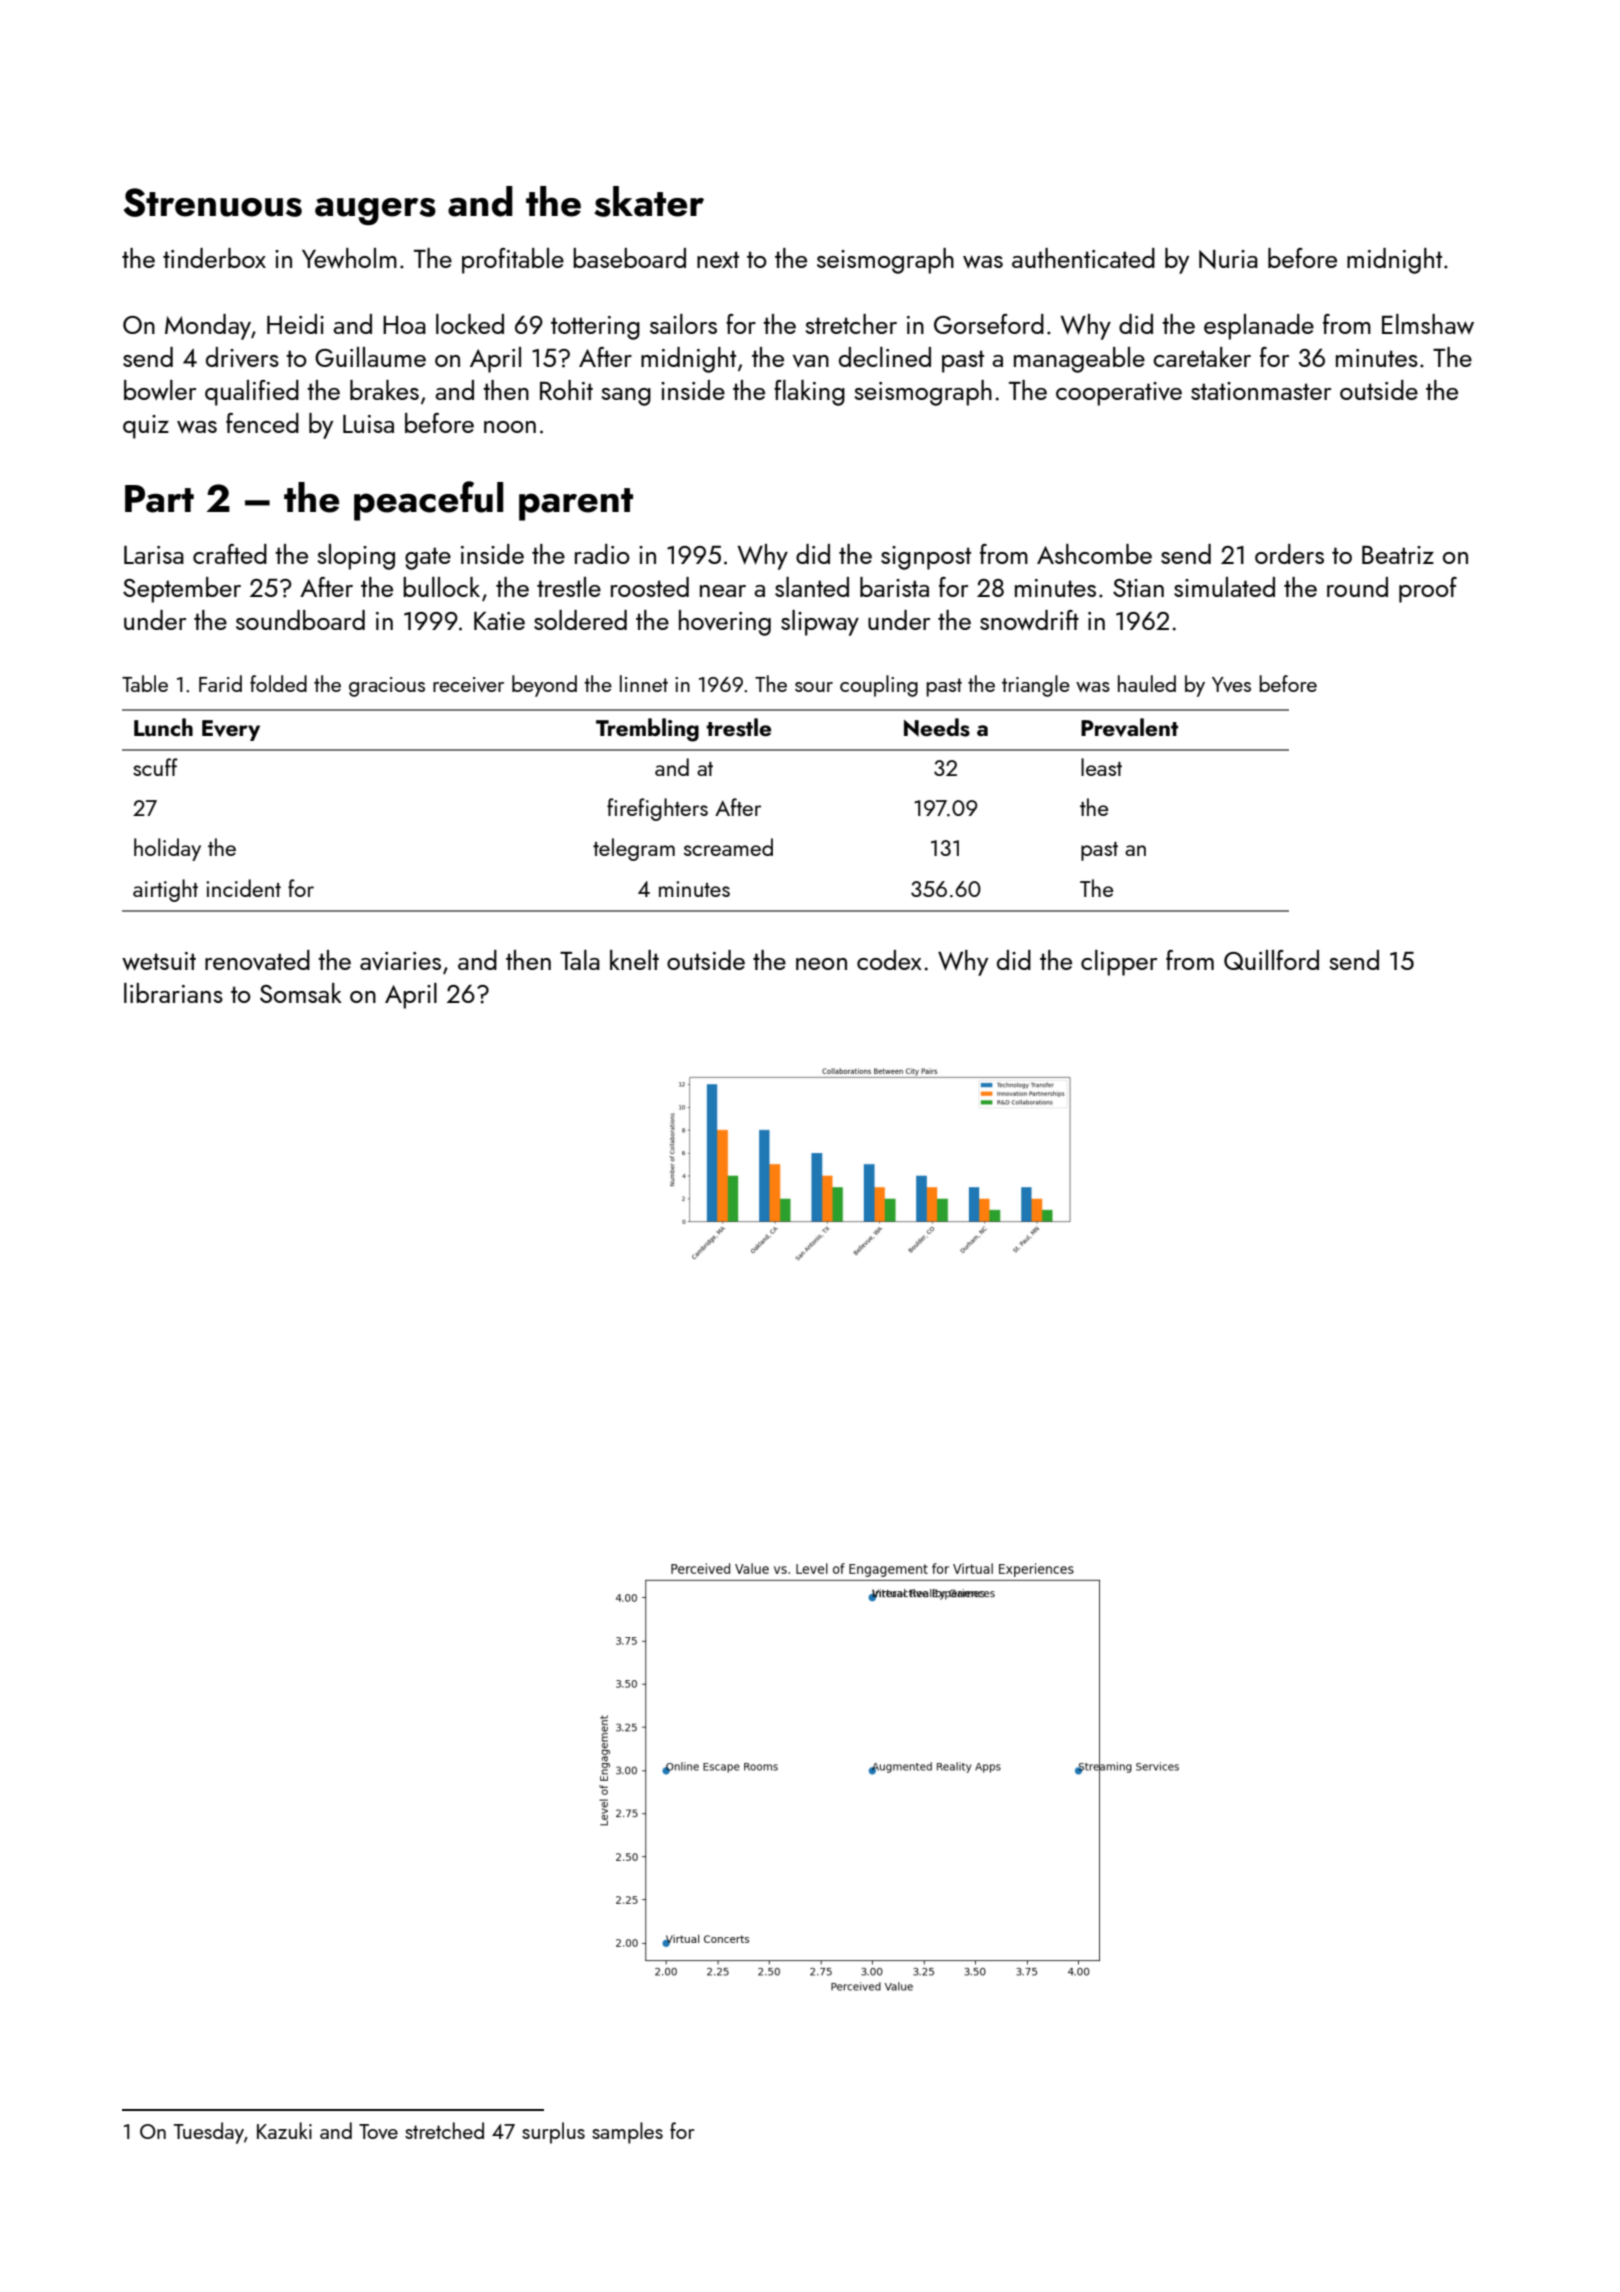 The height and width of the image is (2292, 1620). What do you see at coordinates (821, 964) in the image?
I see `neon` at bounding box center [821, 964].
